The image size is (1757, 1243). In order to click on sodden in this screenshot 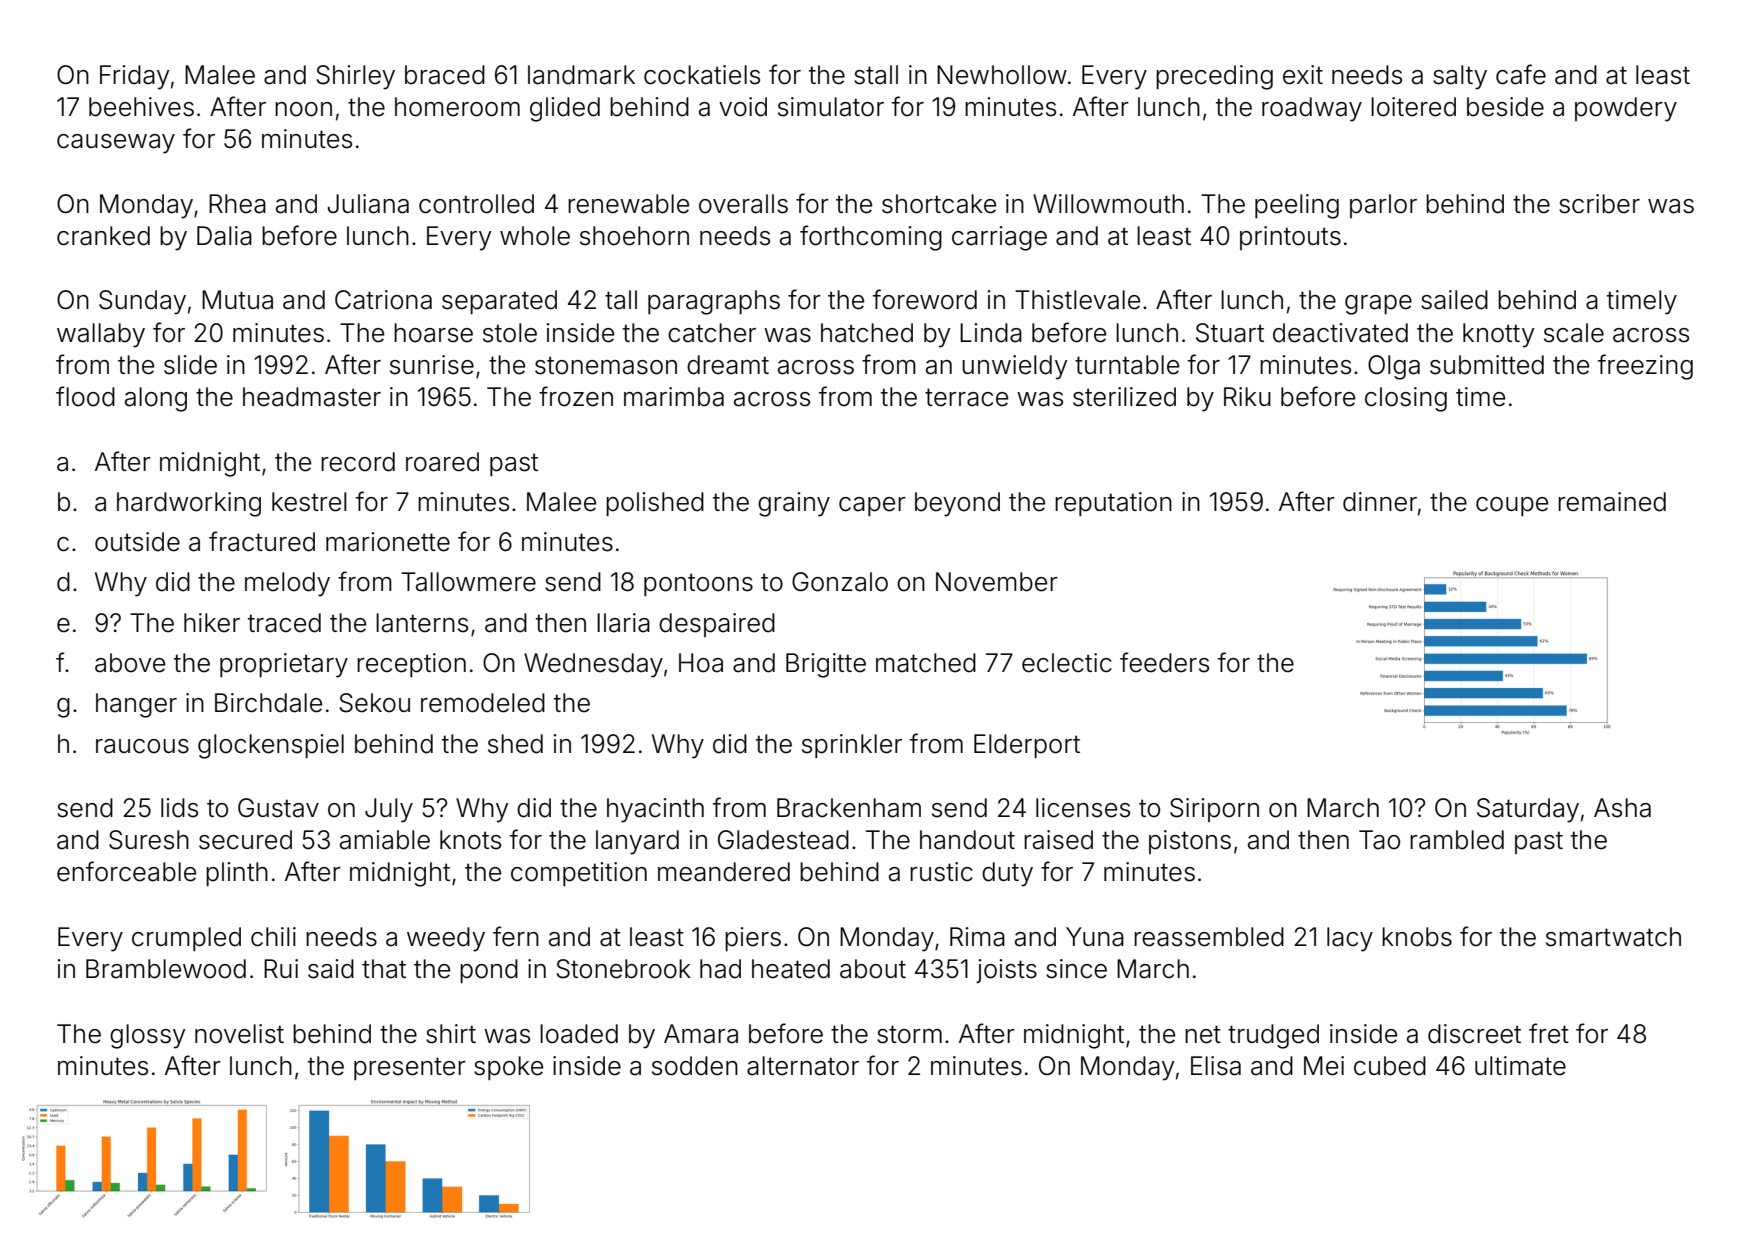, I will do `click(695, 1066)`.
